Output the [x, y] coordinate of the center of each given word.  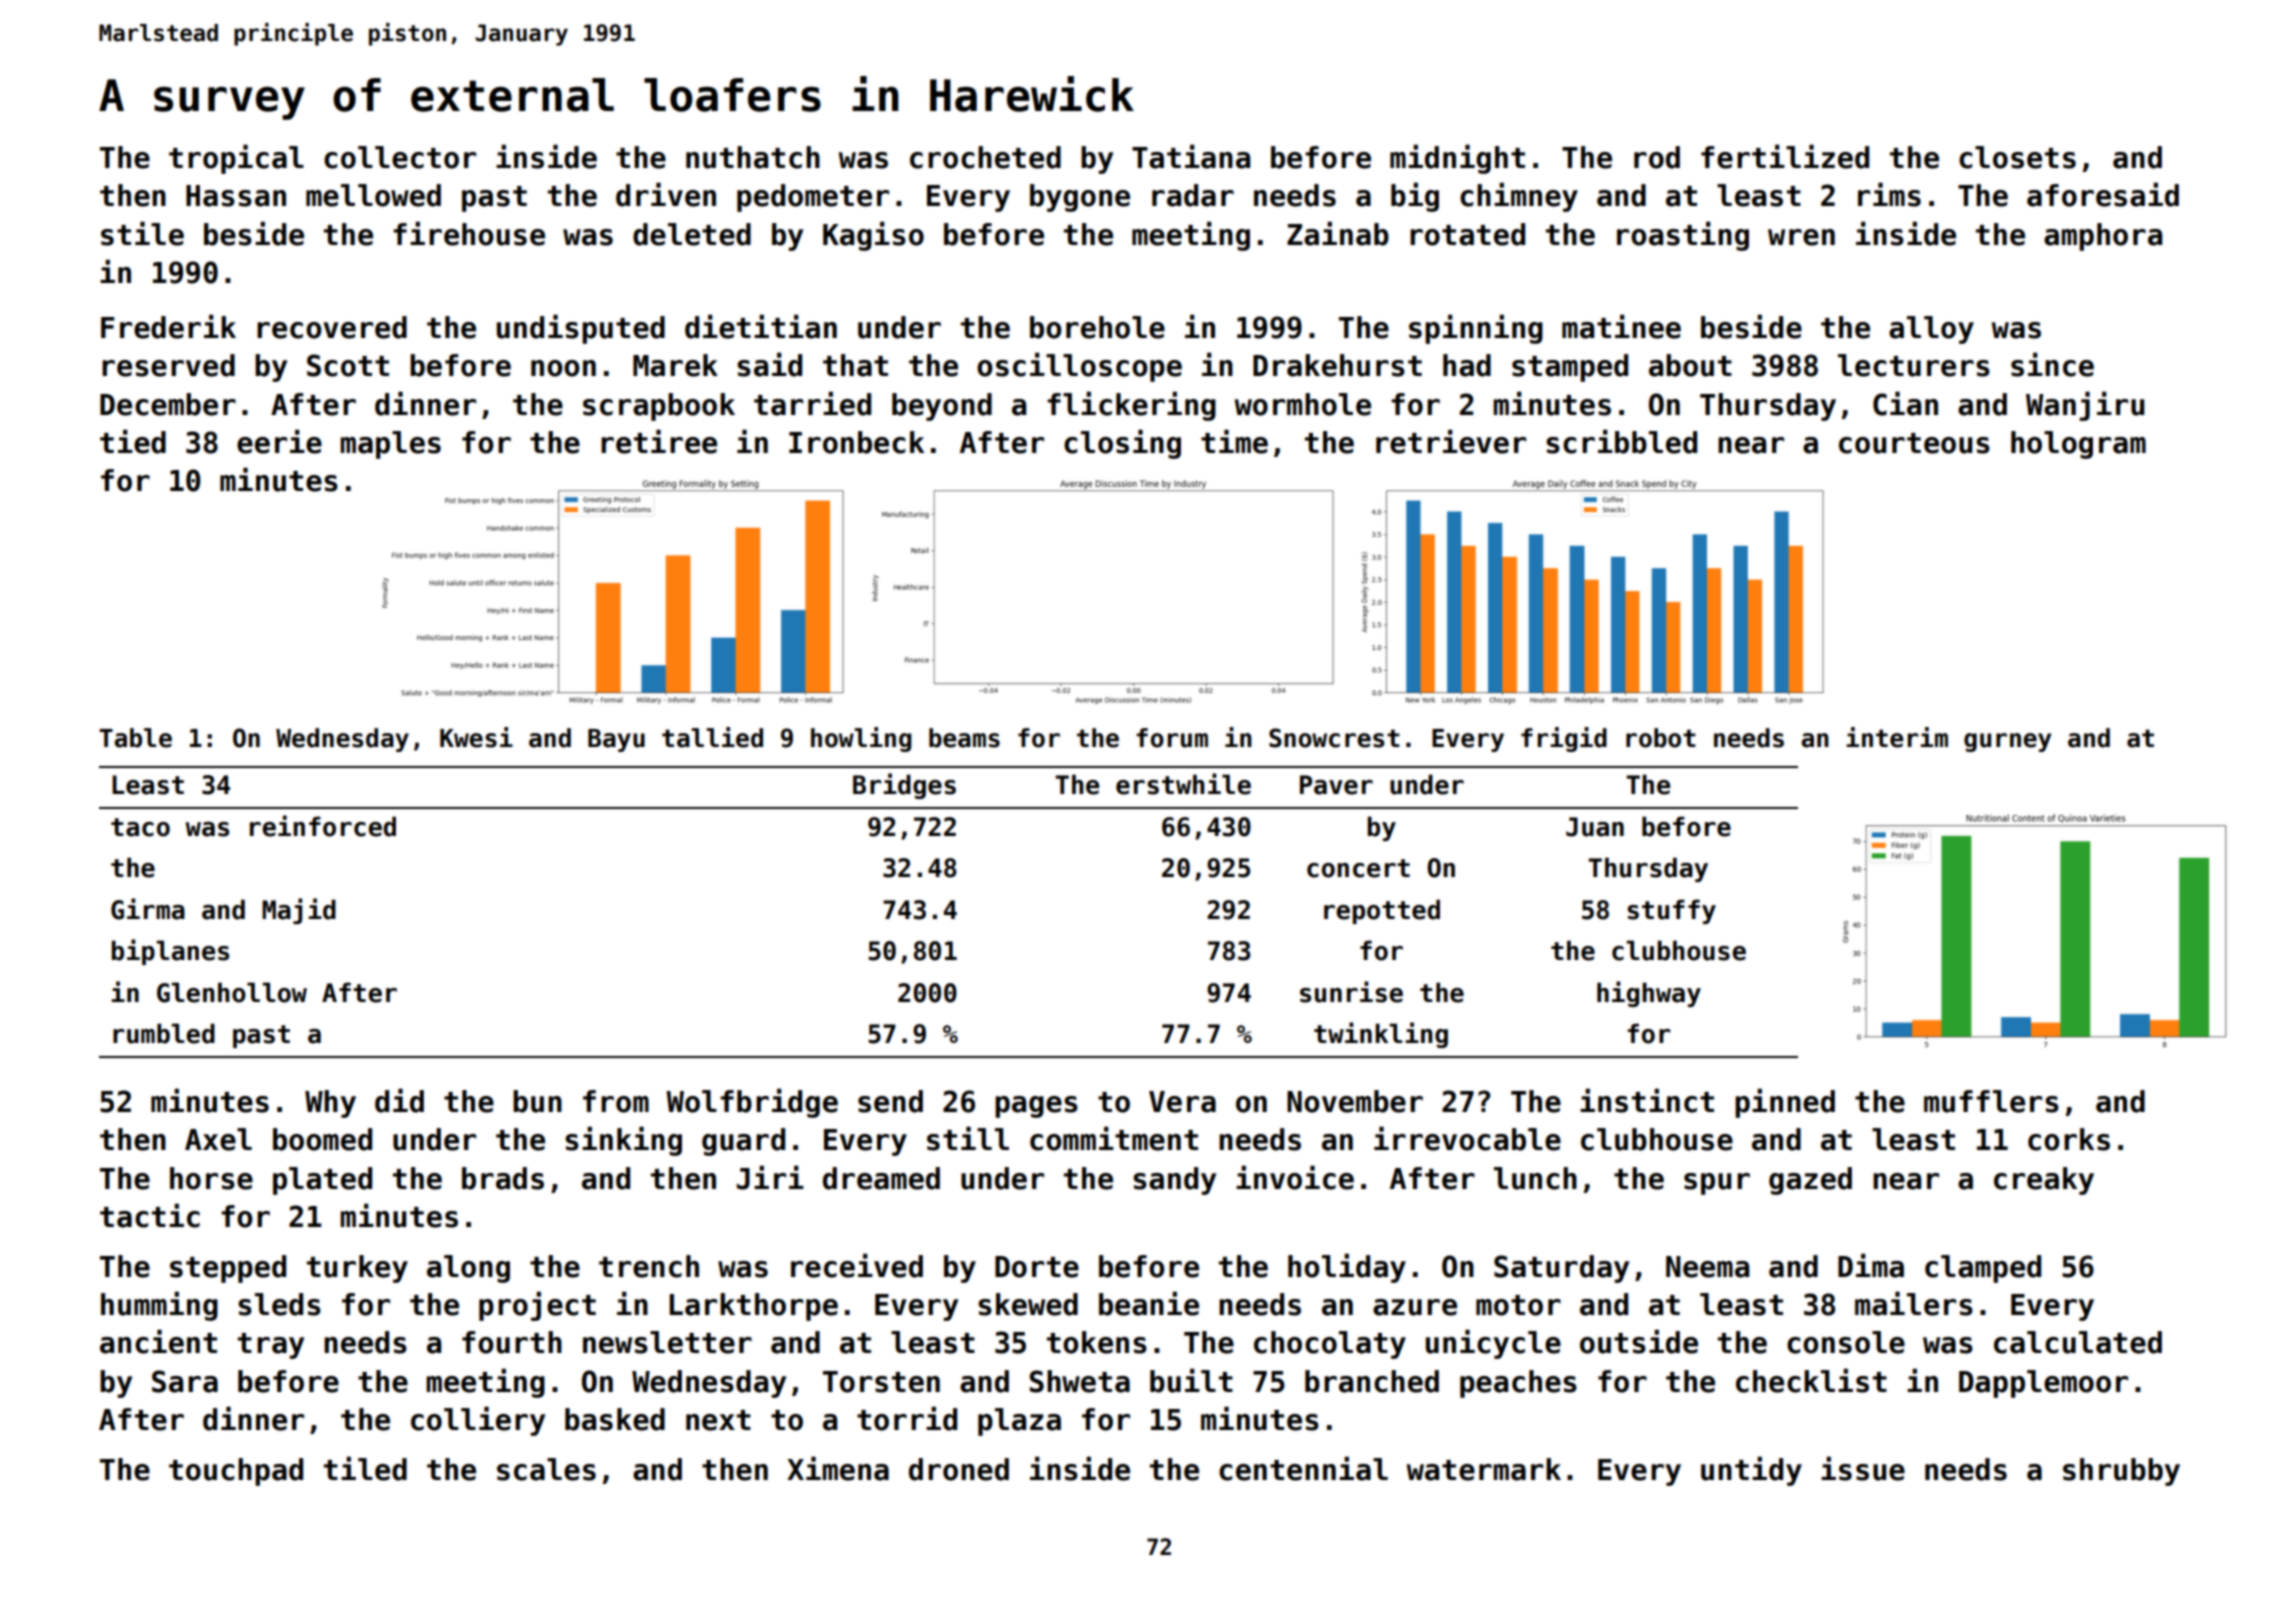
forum [1172, 738]
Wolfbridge [752, 1103]
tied [133, 441]
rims [1889, 194]
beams [964, 738]
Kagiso [873, 236]
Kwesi [476, 737]
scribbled [1621, 441]
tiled [365, 1468]
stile [142, 233]
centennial [1303, 1468]
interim [1897, 737]
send [890, 1101]
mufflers [1991, 1101]
